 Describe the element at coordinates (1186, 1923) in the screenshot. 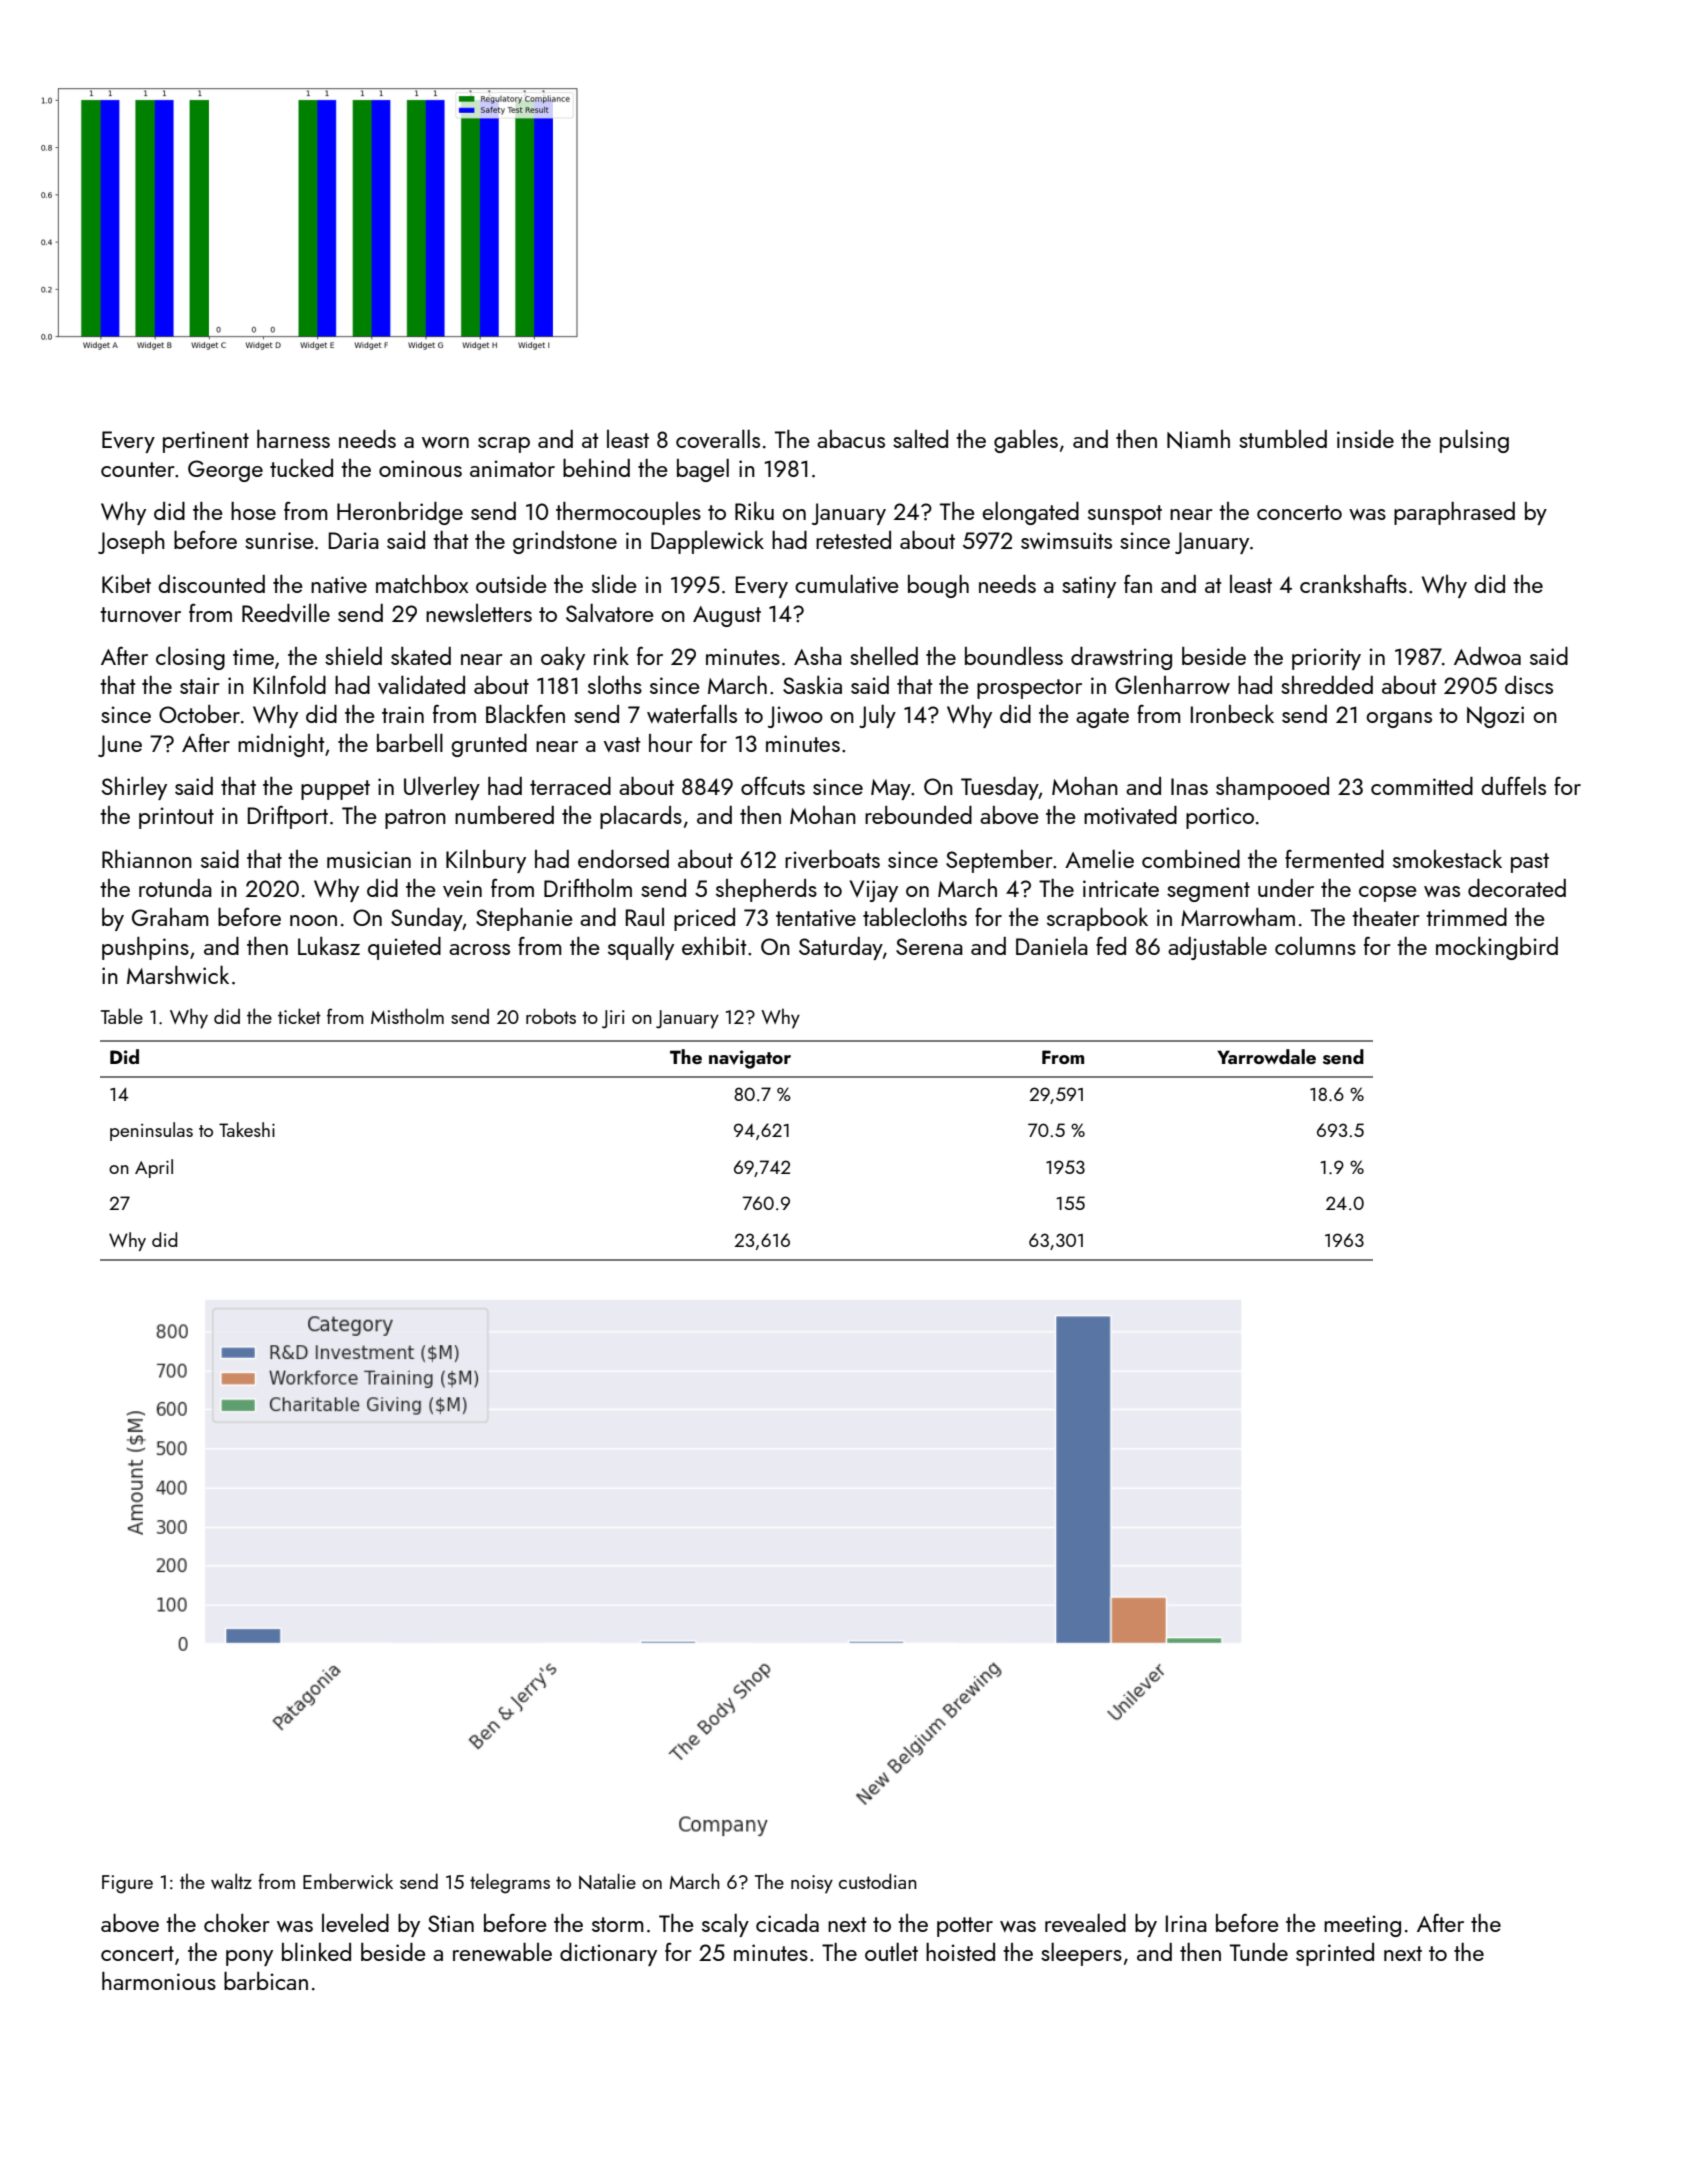

I see `Irina` at that location.
